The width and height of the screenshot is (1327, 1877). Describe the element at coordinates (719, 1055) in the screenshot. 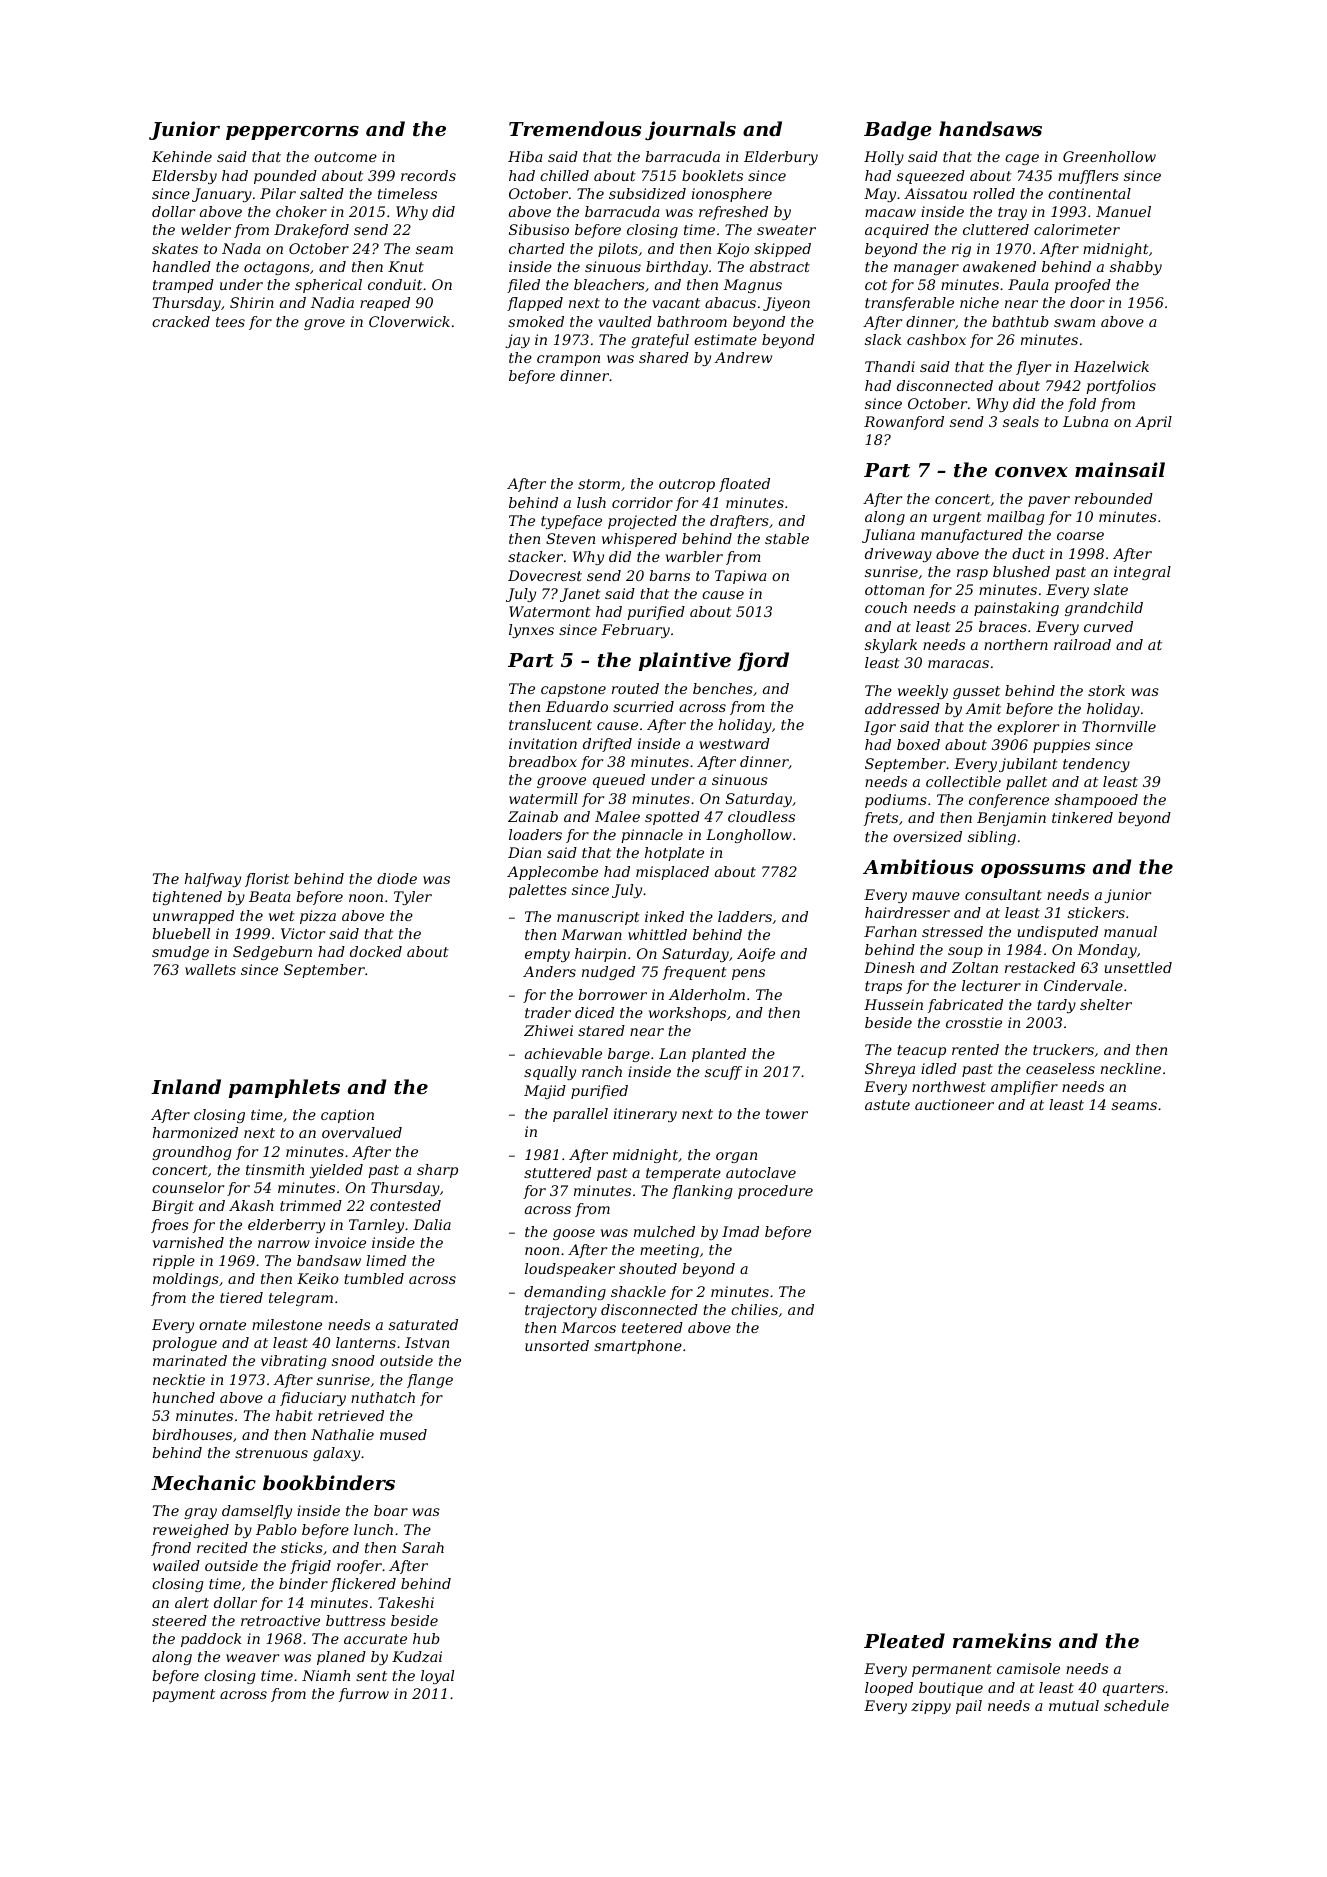

I see `planted` at that location.
